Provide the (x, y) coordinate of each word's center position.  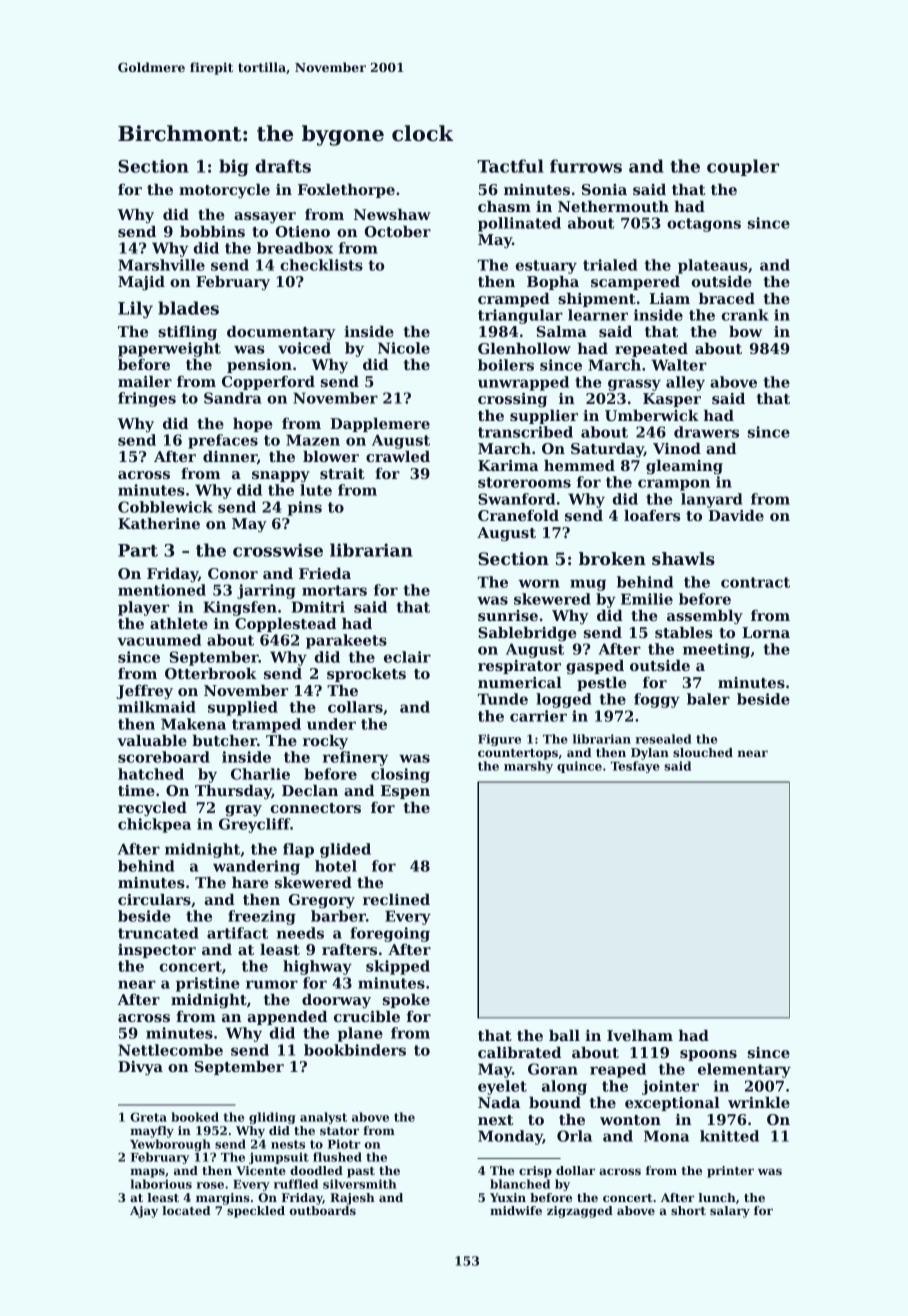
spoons (708, 1055)
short (688, 1210)
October (398, 231)
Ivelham (640, 1035)
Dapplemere (380, 425)
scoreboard (164, 757)
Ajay (144, 1212)
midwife (516, 1210)
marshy (528, 767)
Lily (135, 309)
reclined (396, 899)
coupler (743, 167)
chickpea (154, 825)
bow (745, 331)
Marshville (161, 265)
